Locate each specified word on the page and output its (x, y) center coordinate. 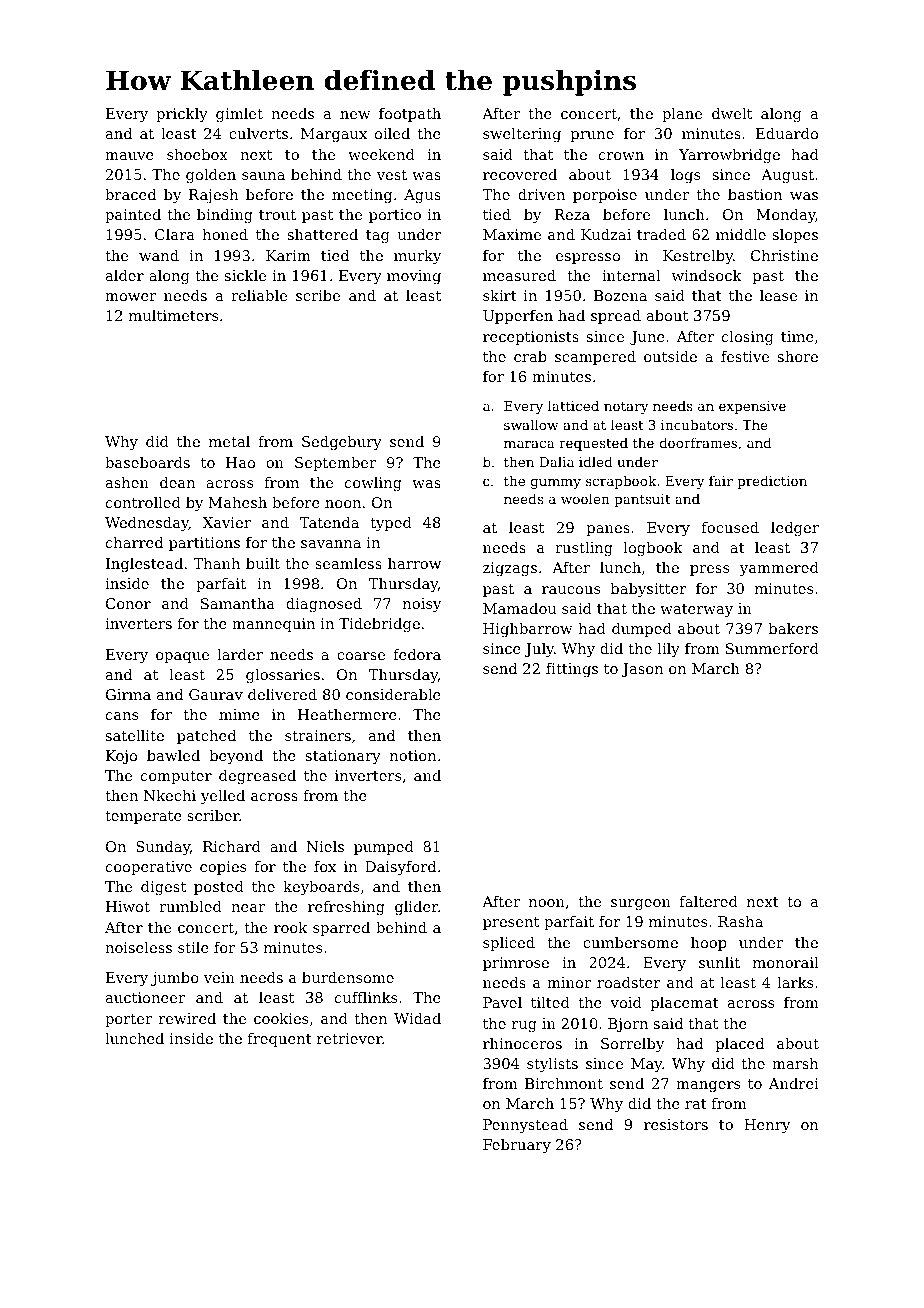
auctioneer (145, 997)
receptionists (531, 338)
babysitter (649, 590)
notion (413, 755)
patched (206, 737)
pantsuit (642, 500)
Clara (175, 234)
